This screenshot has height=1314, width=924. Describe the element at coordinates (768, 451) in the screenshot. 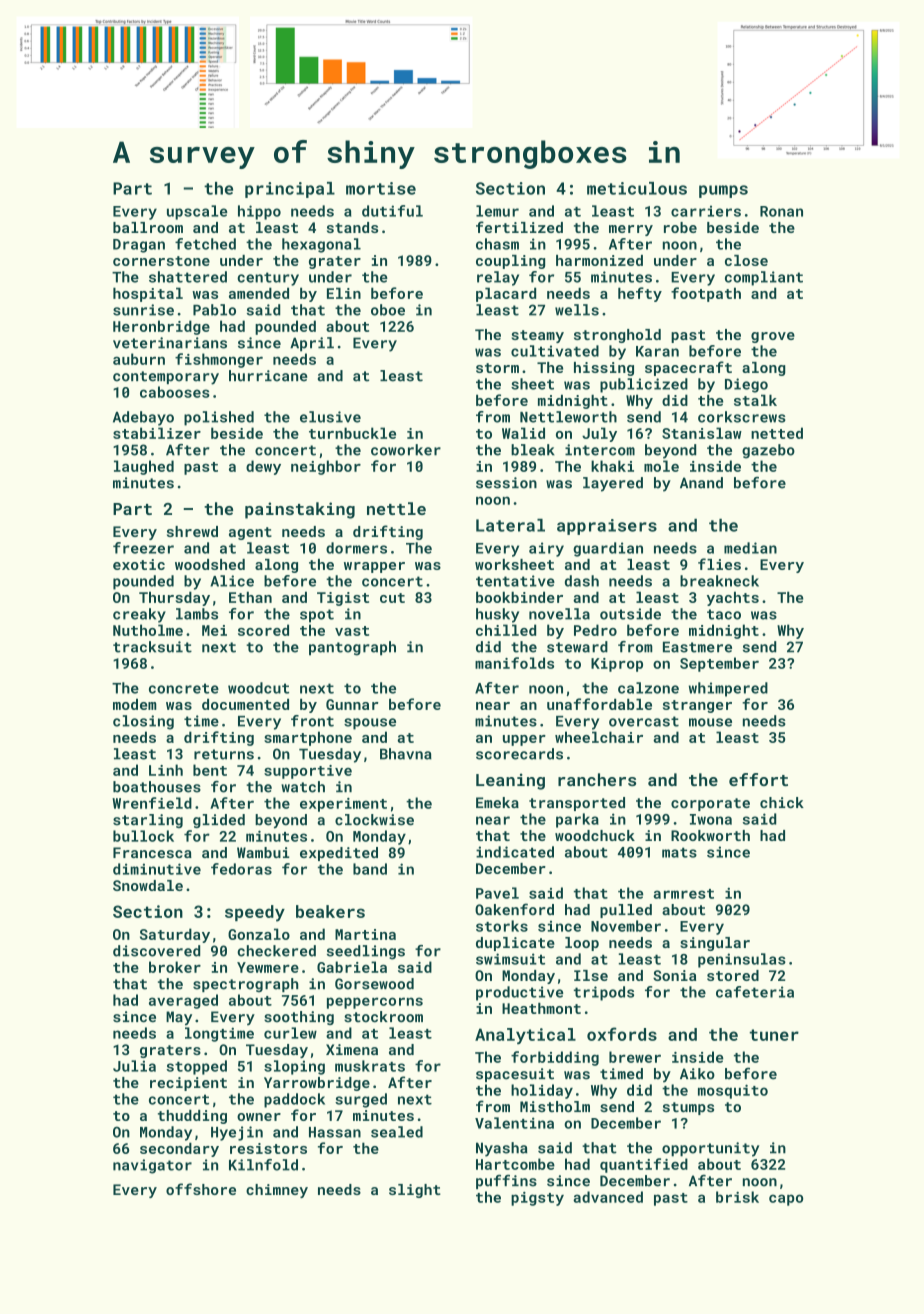

I see `gazebo` at that location.
